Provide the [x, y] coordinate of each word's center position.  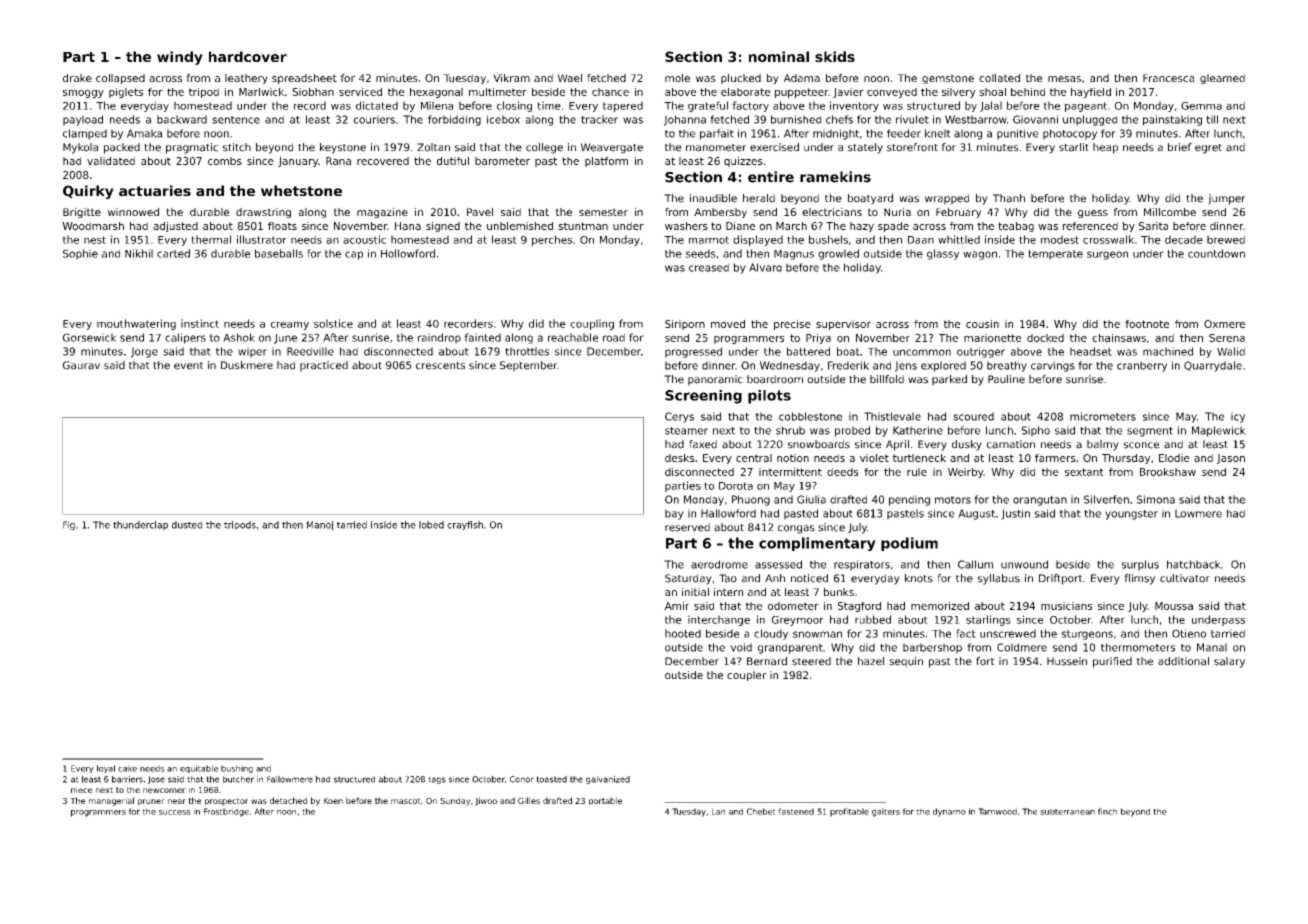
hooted [683, 633]
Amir [676, 606]
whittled [959, 239]
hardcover [248, 56]
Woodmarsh [93, 226]
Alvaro [765, 267]
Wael [570, 78]
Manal [1212, 647]
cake [127, 768]
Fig [69, 525]
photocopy [1070, 134]
